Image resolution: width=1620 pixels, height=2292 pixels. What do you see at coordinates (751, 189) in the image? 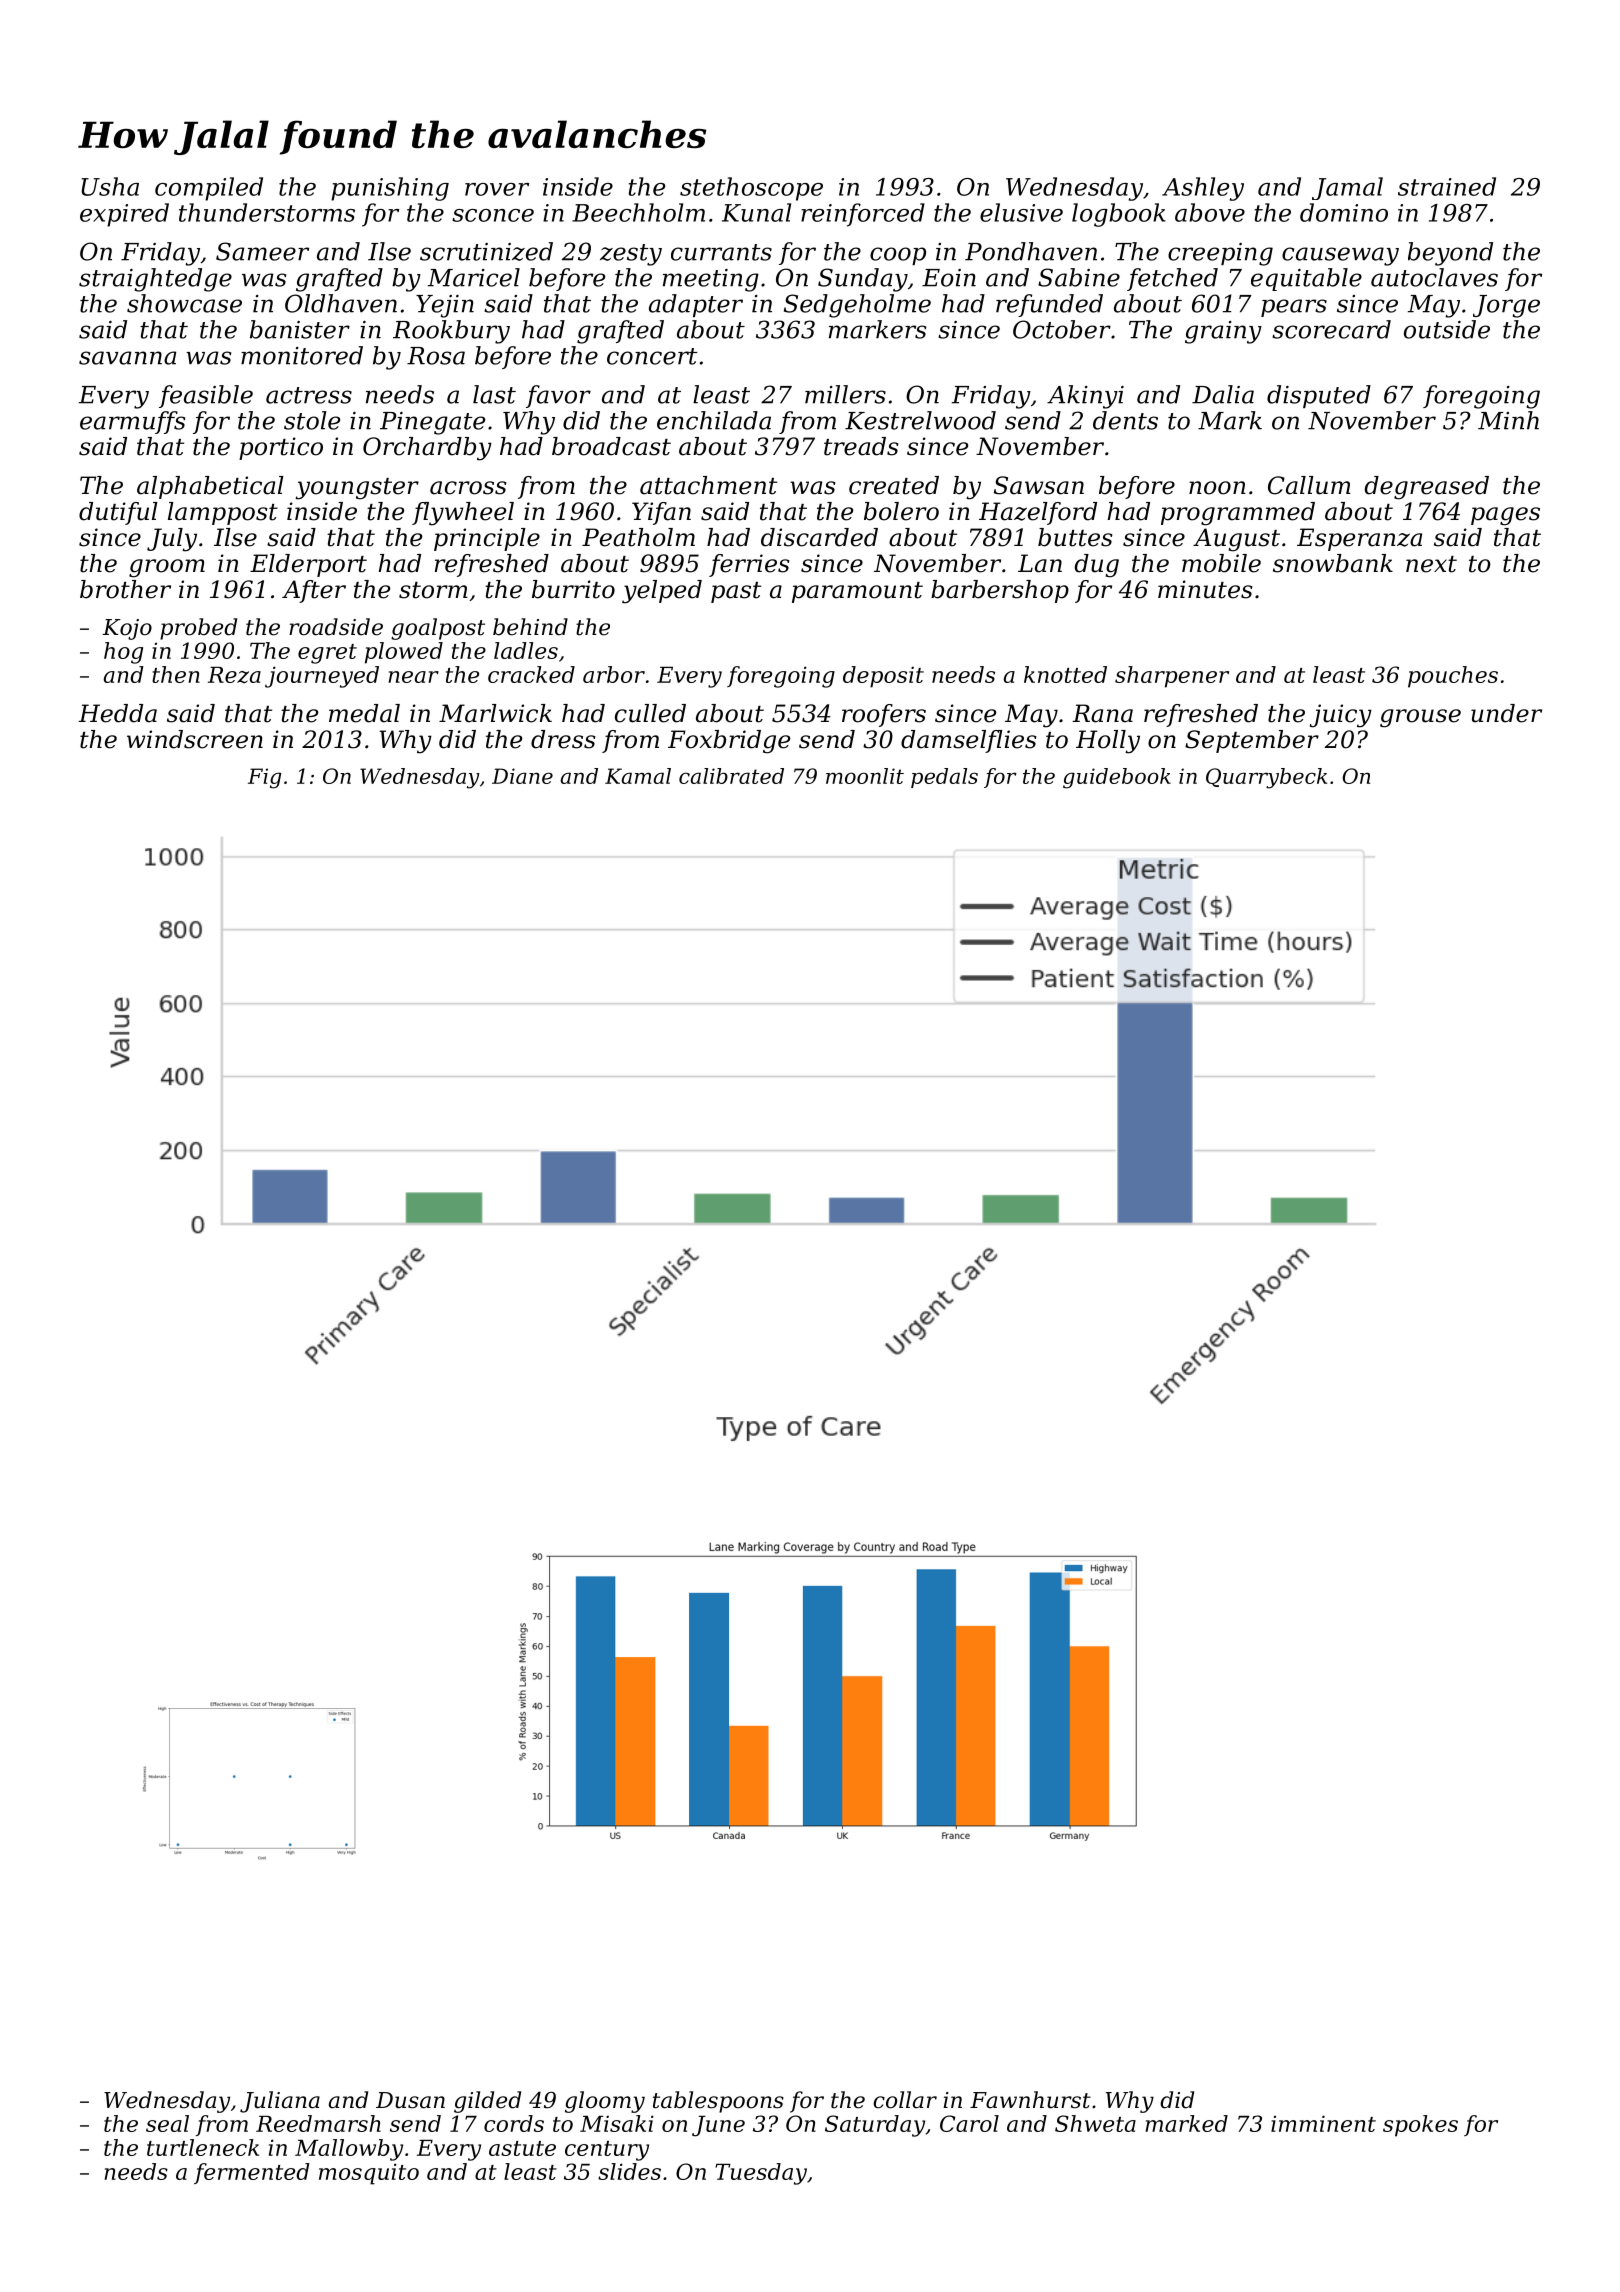
I see `stethoscope` at bounding box center [751, 189].
